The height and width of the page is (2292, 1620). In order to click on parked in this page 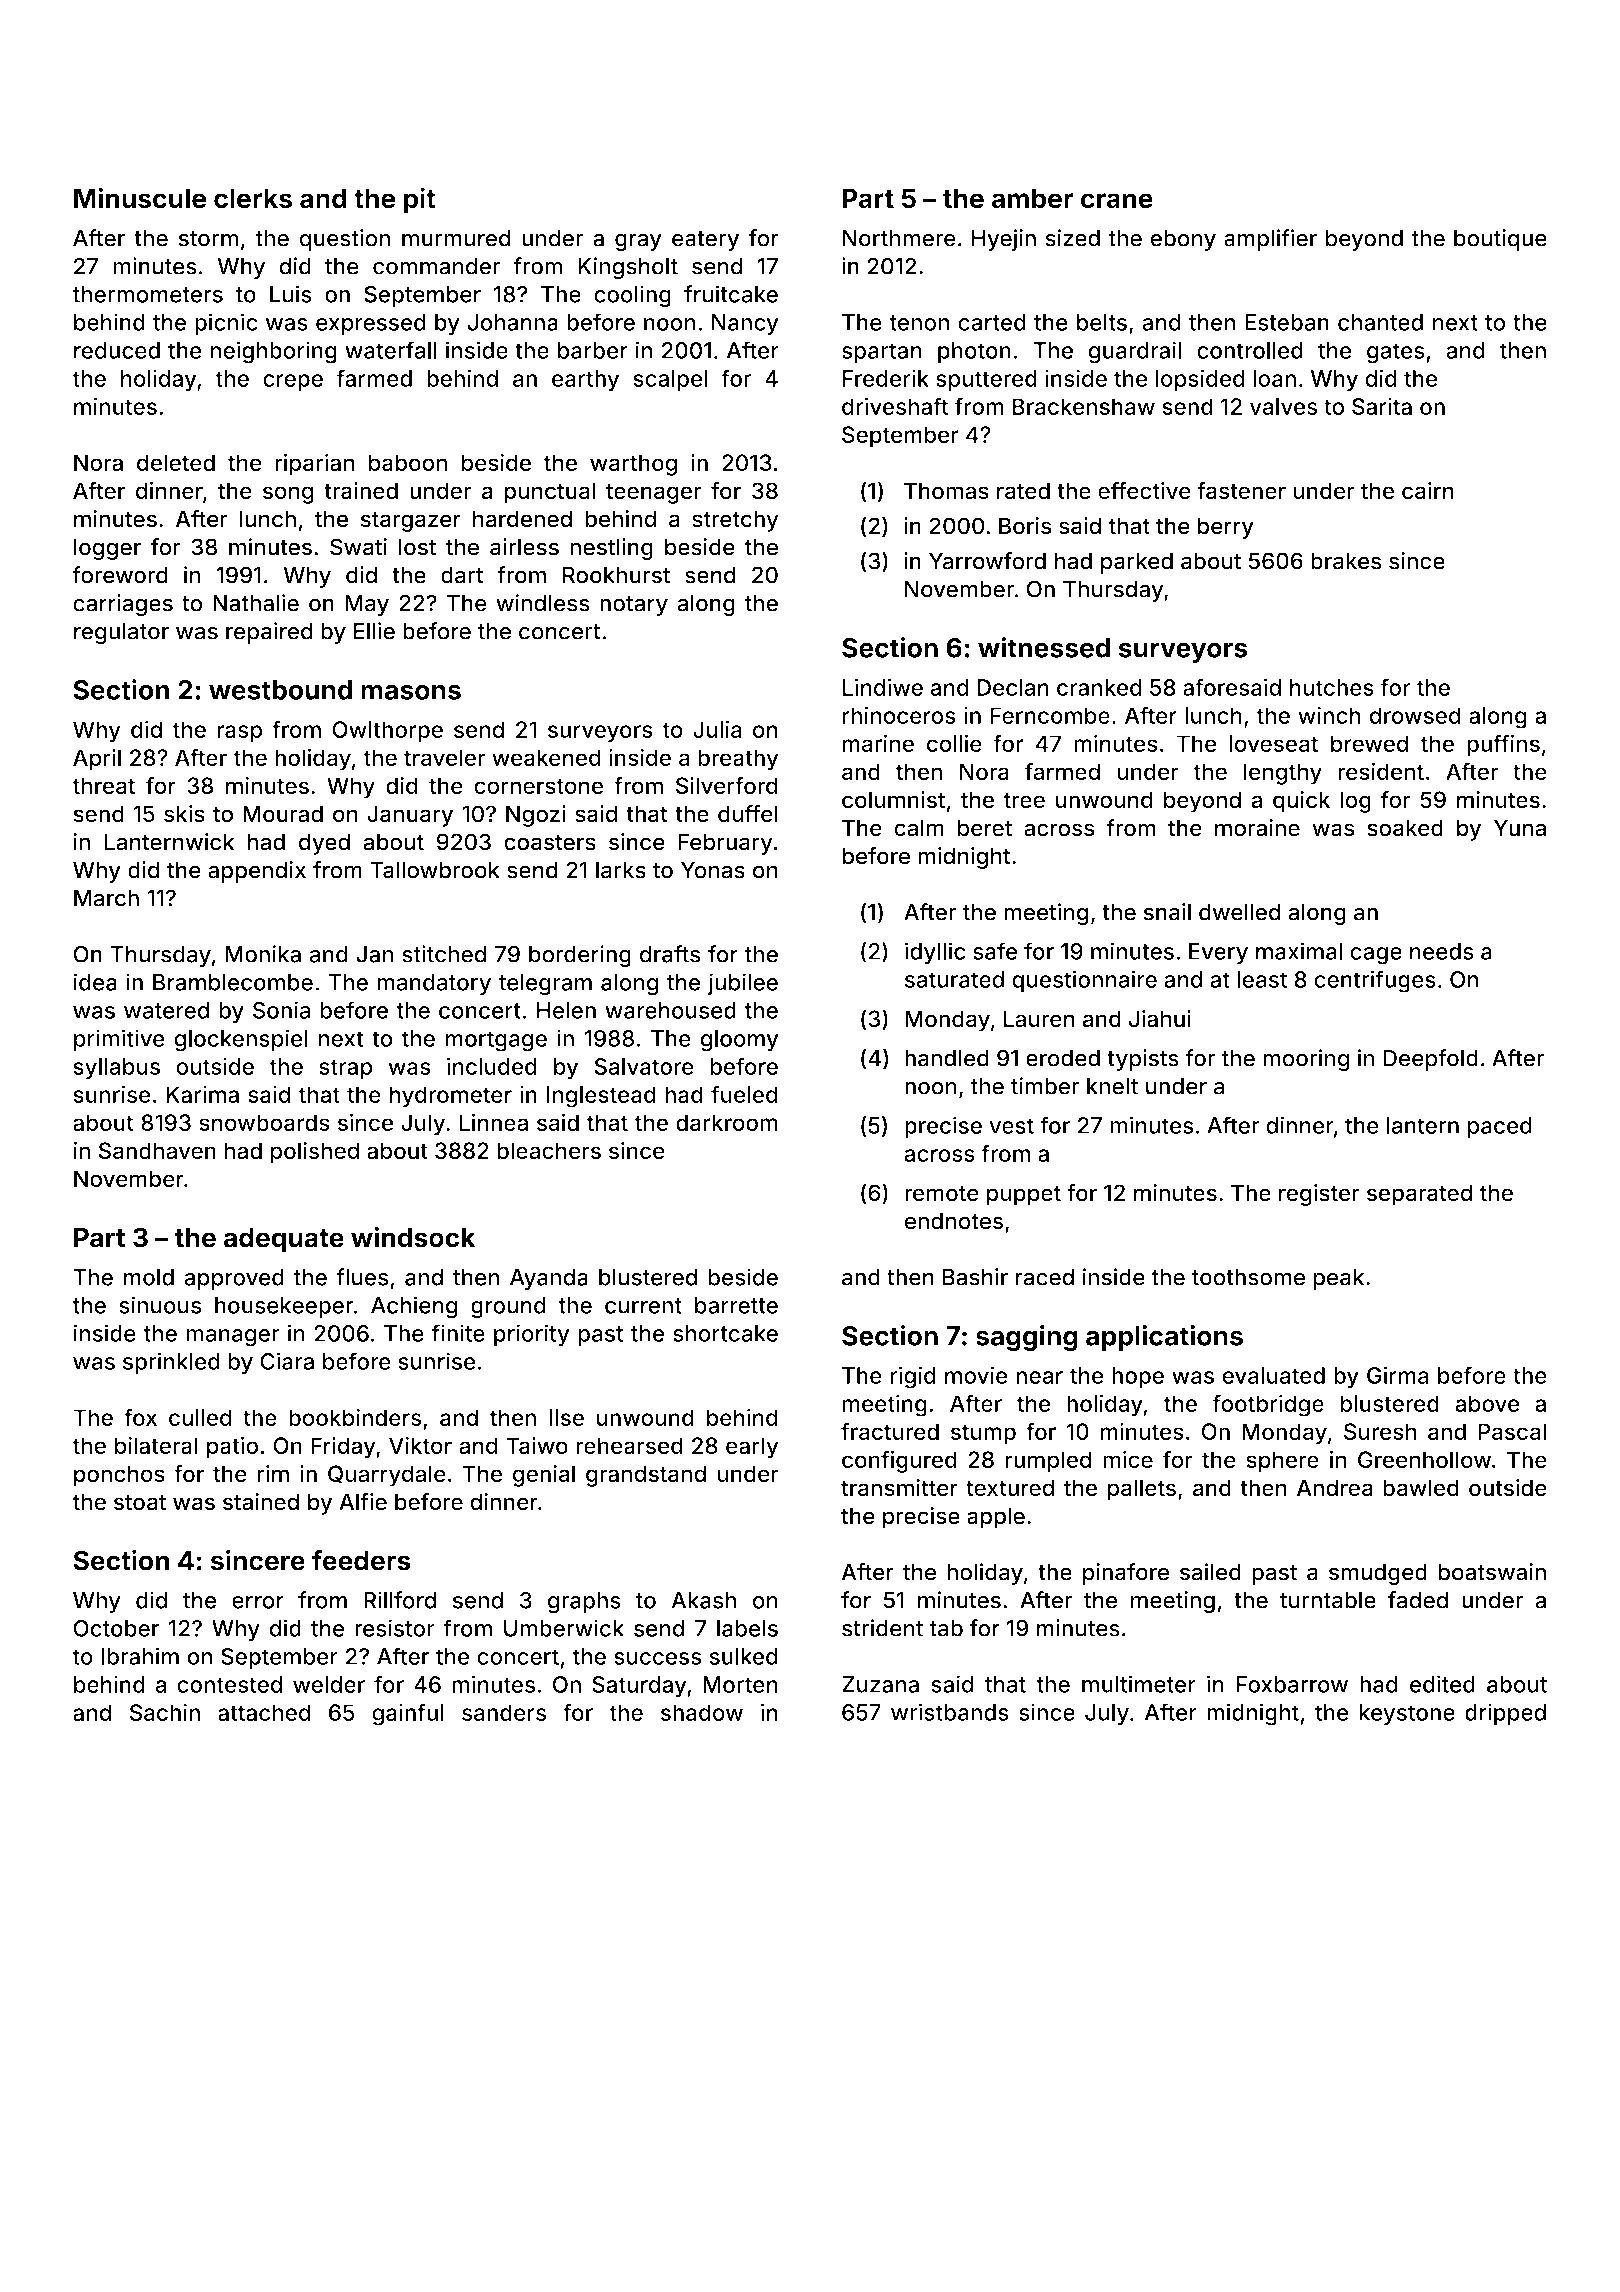, I will do `click(1137, 563)`.
